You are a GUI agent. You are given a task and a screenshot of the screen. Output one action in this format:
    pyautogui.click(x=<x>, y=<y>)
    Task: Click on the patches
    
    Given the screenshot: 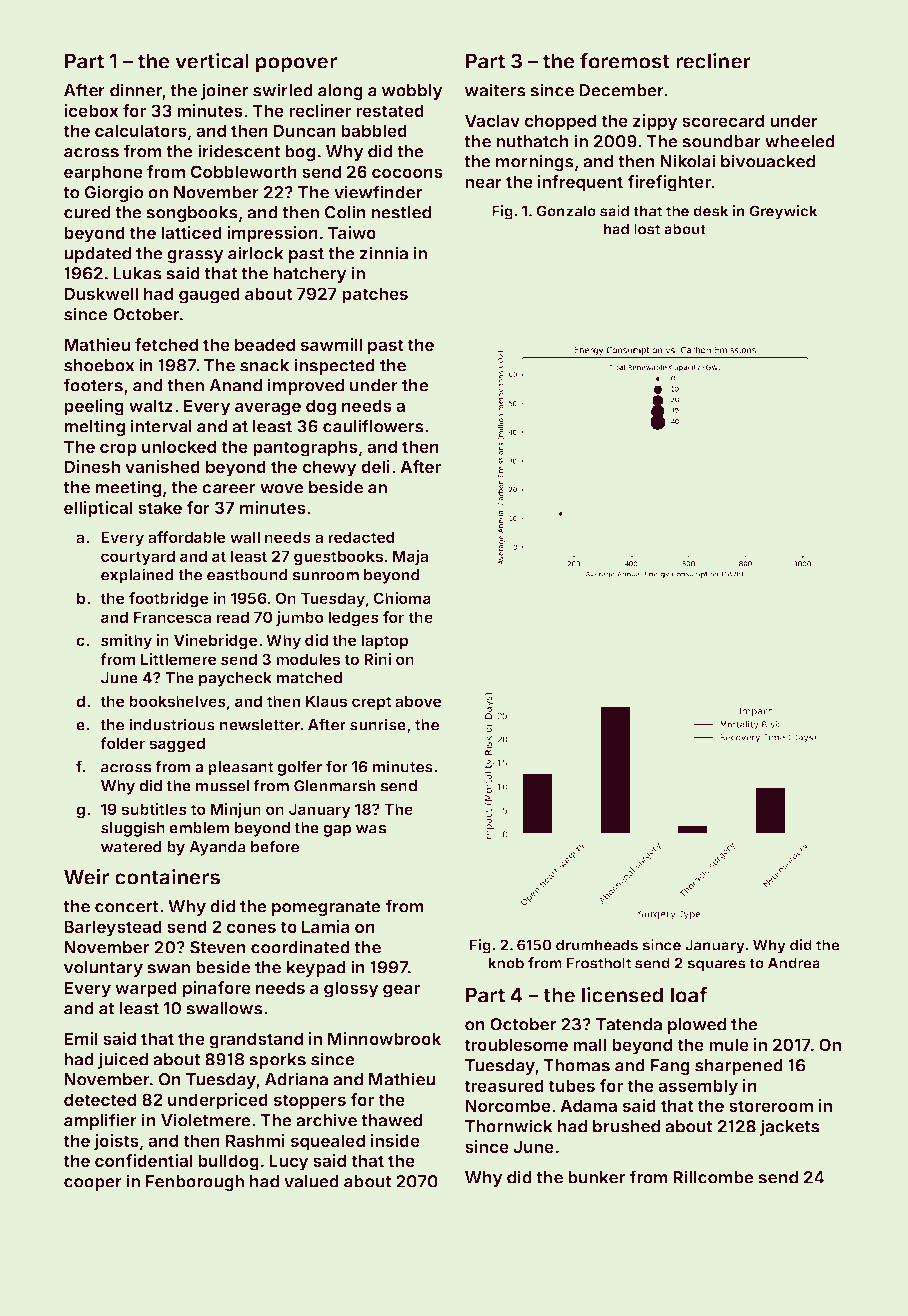 What is the action you would take?
    pyautogui.click(x=375, y=295)
